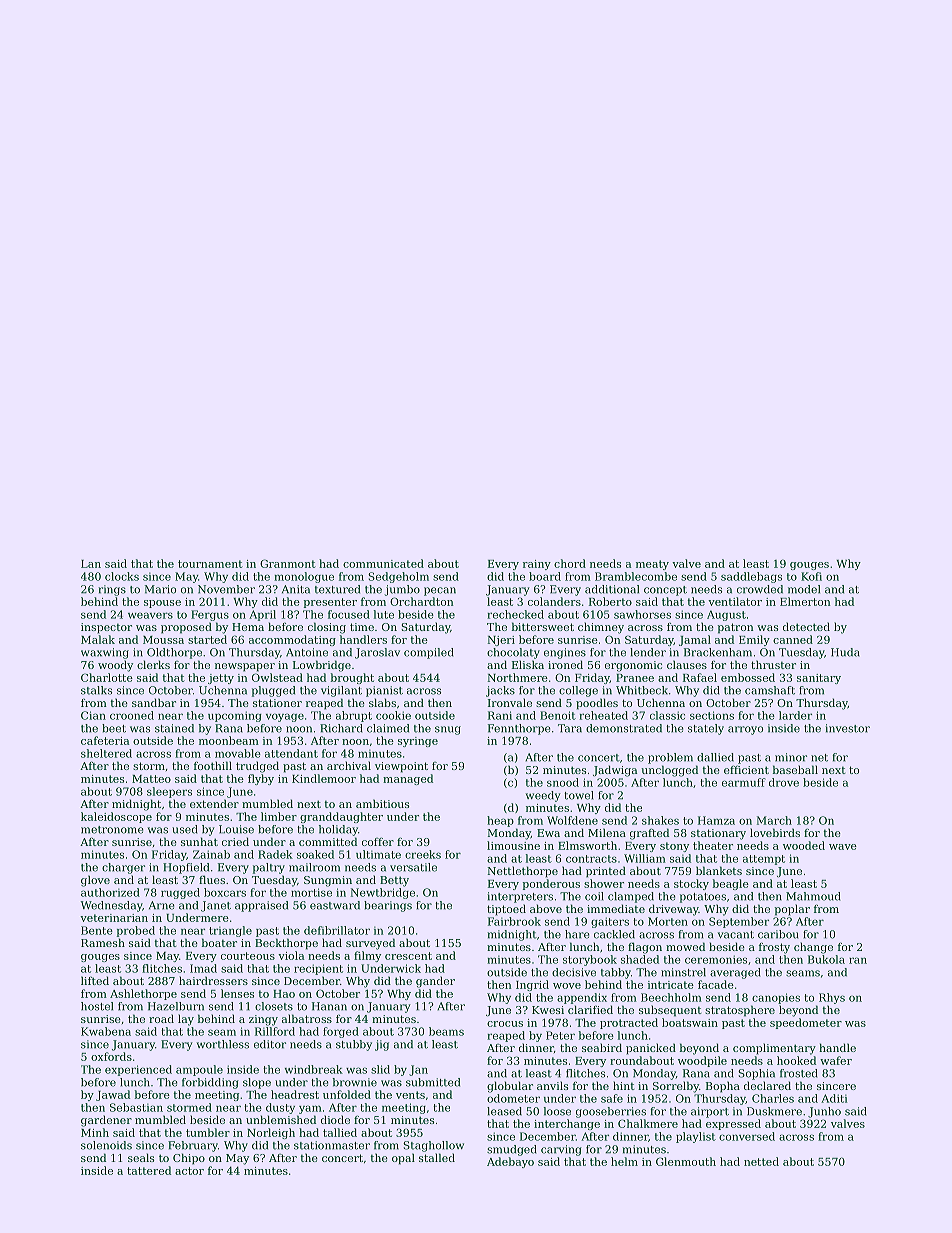  What do you see at coordinates (739, 922) in the document?
I see `September` at bounding box center [739, 922].
